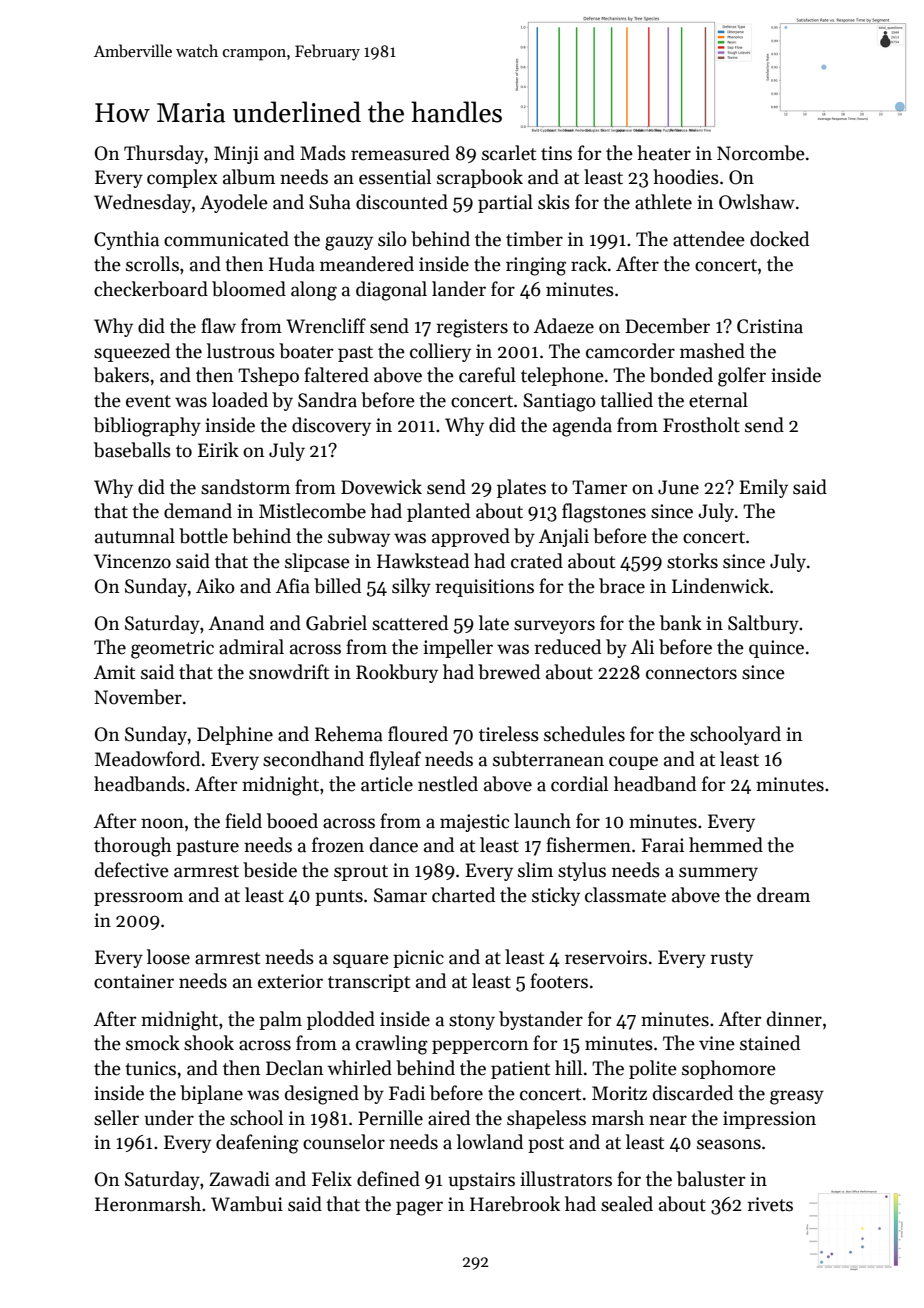 The height and width of the screenshot is (1308, 924). What do you see at coordinates (509, 153) in the screenshot?
I see `scarlet` at bounding box center [509, 153].
